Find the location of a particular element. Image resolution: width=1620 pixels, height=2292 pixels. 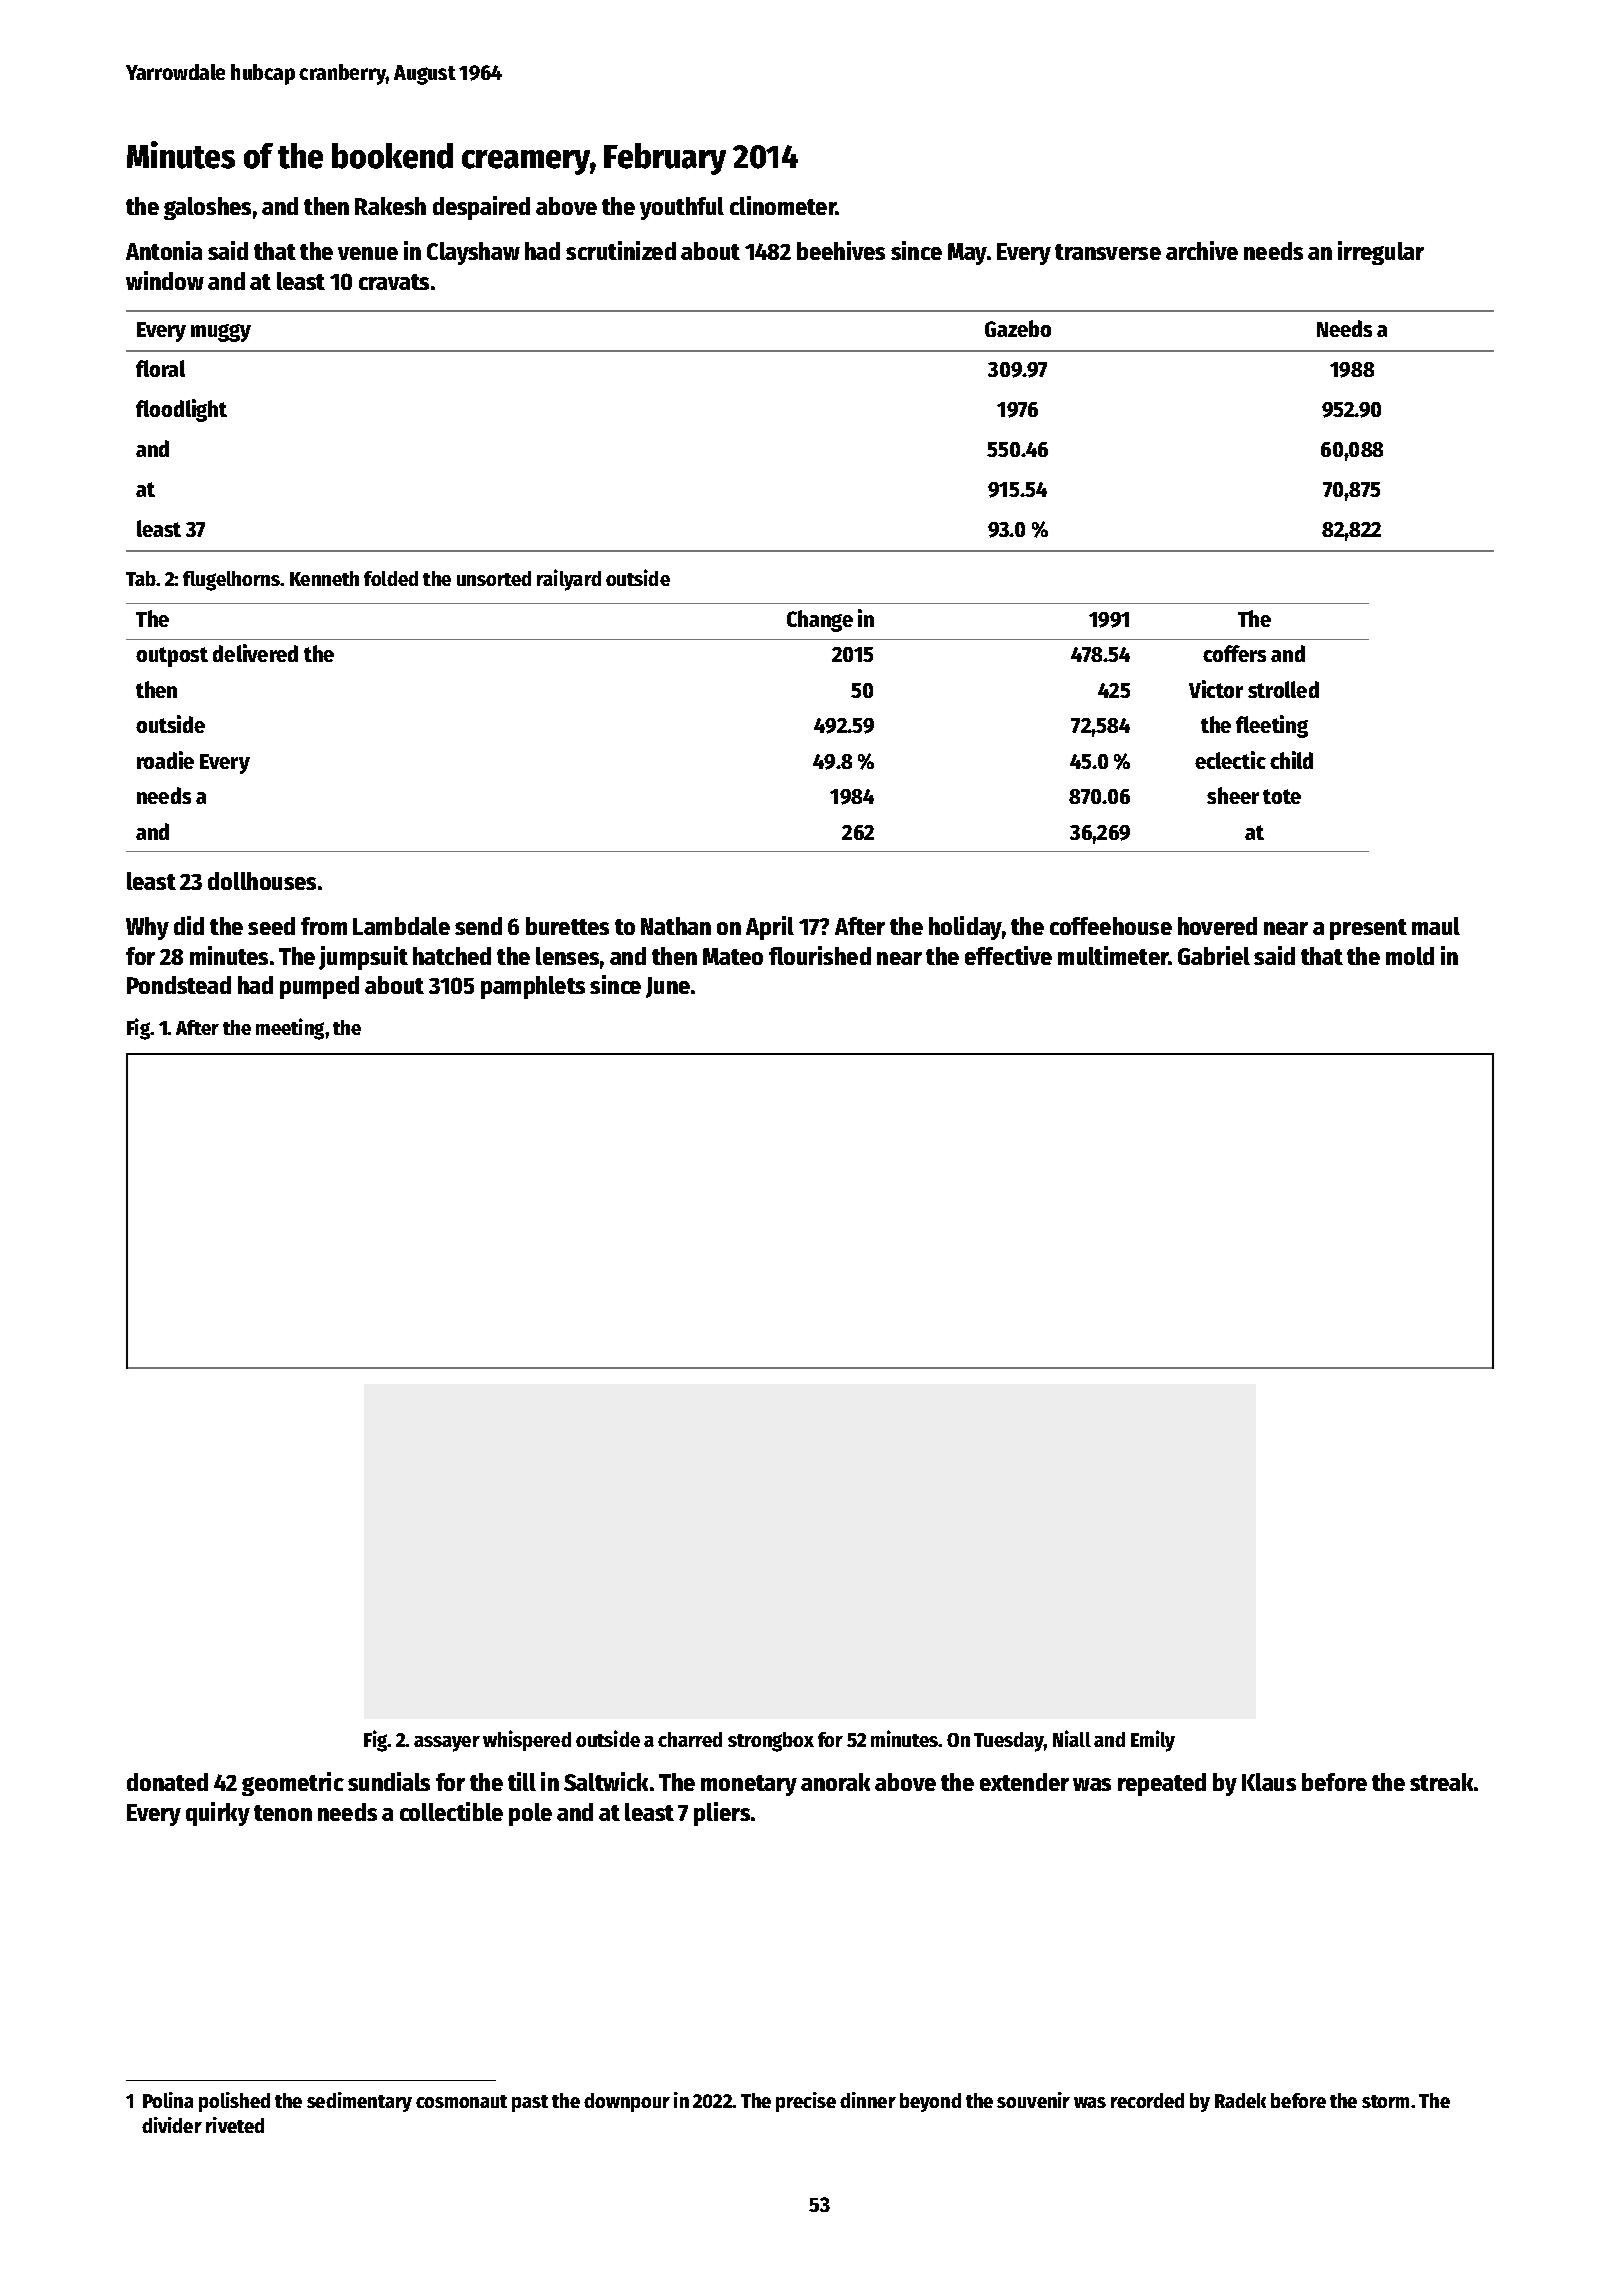

streak is located at coordinates (1441, 1782).
